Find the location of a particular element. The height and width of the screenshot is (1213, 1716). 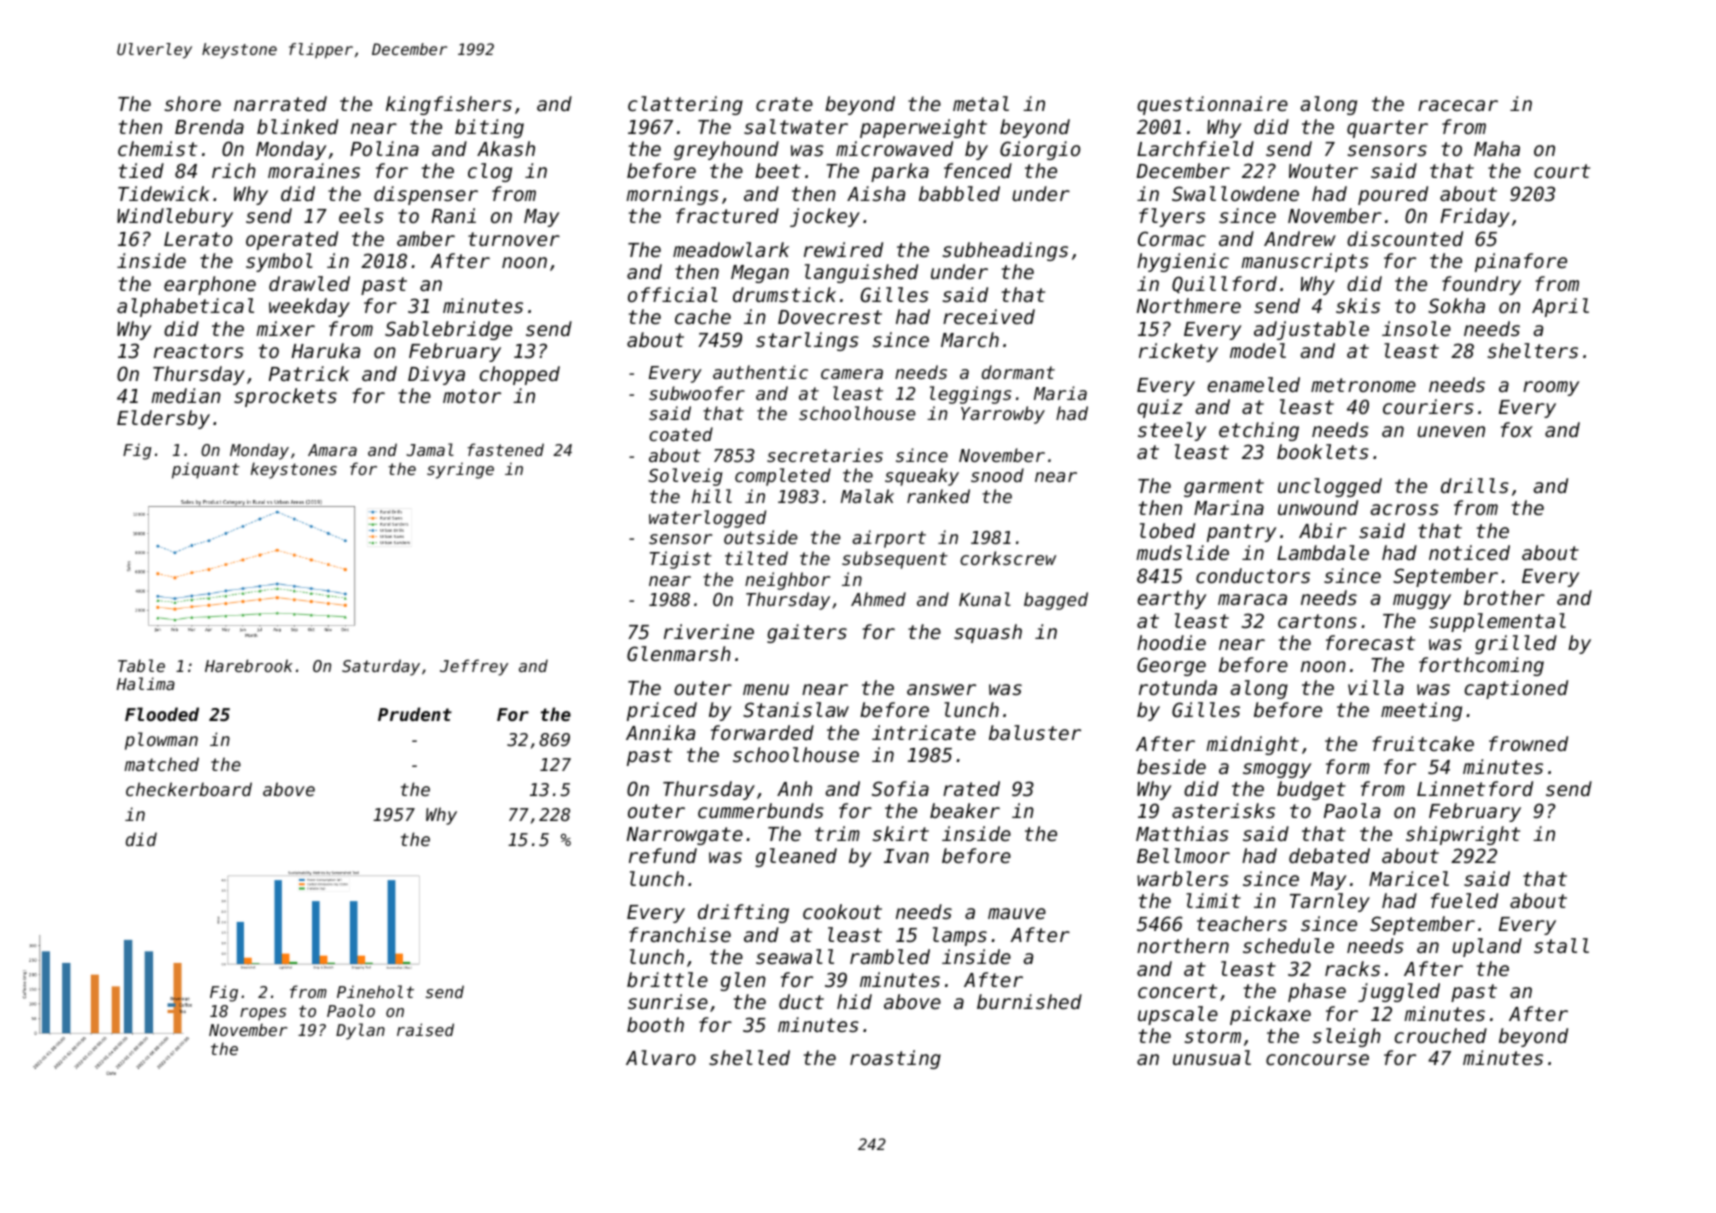

refund is located at coordinates (663, 855).
